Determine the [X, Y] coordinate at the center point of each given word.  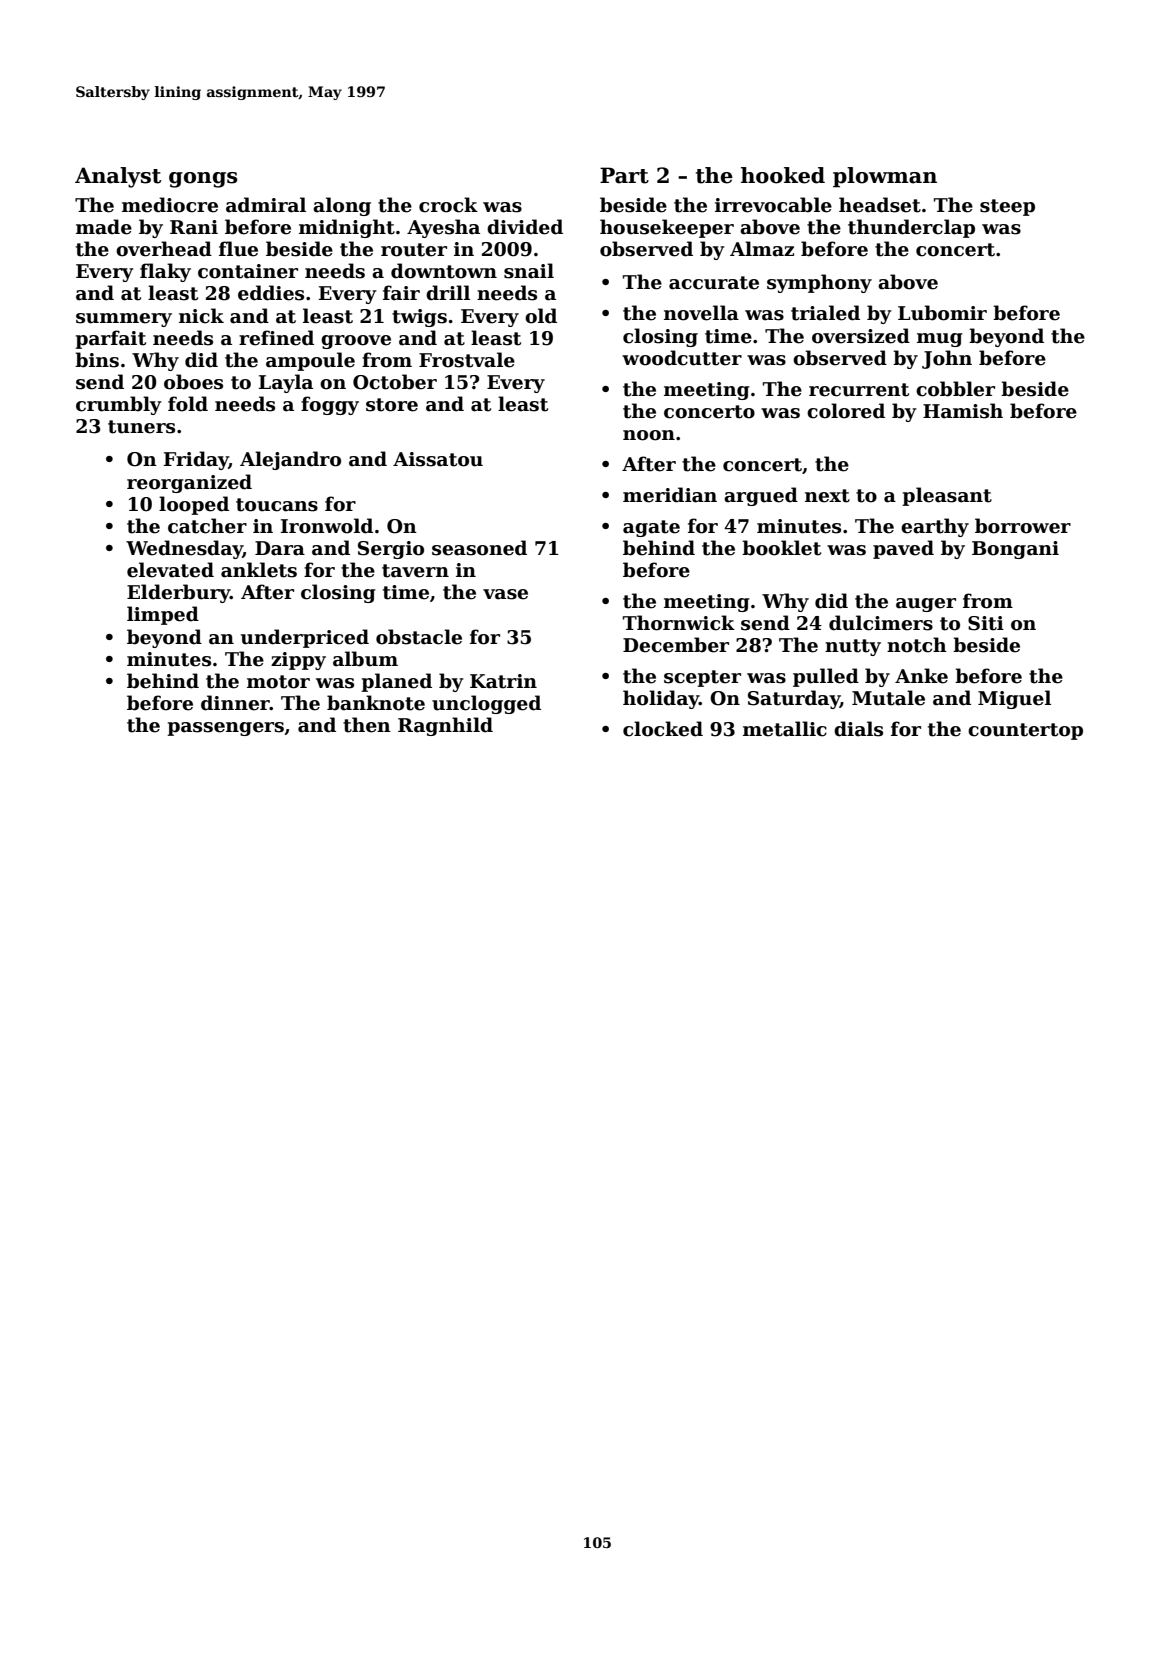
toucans [277, 505]
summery [124, 320]
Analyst [118, 177]
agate [651, 528]
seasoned [479, 548]
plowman [885, 177]
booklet [781, 548]
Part [624, 175]
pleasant [947, 496]
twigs [419, 318]
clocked [663, 729]
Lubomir [942, 313]
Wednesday [184, 549]
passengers [225, 729]
